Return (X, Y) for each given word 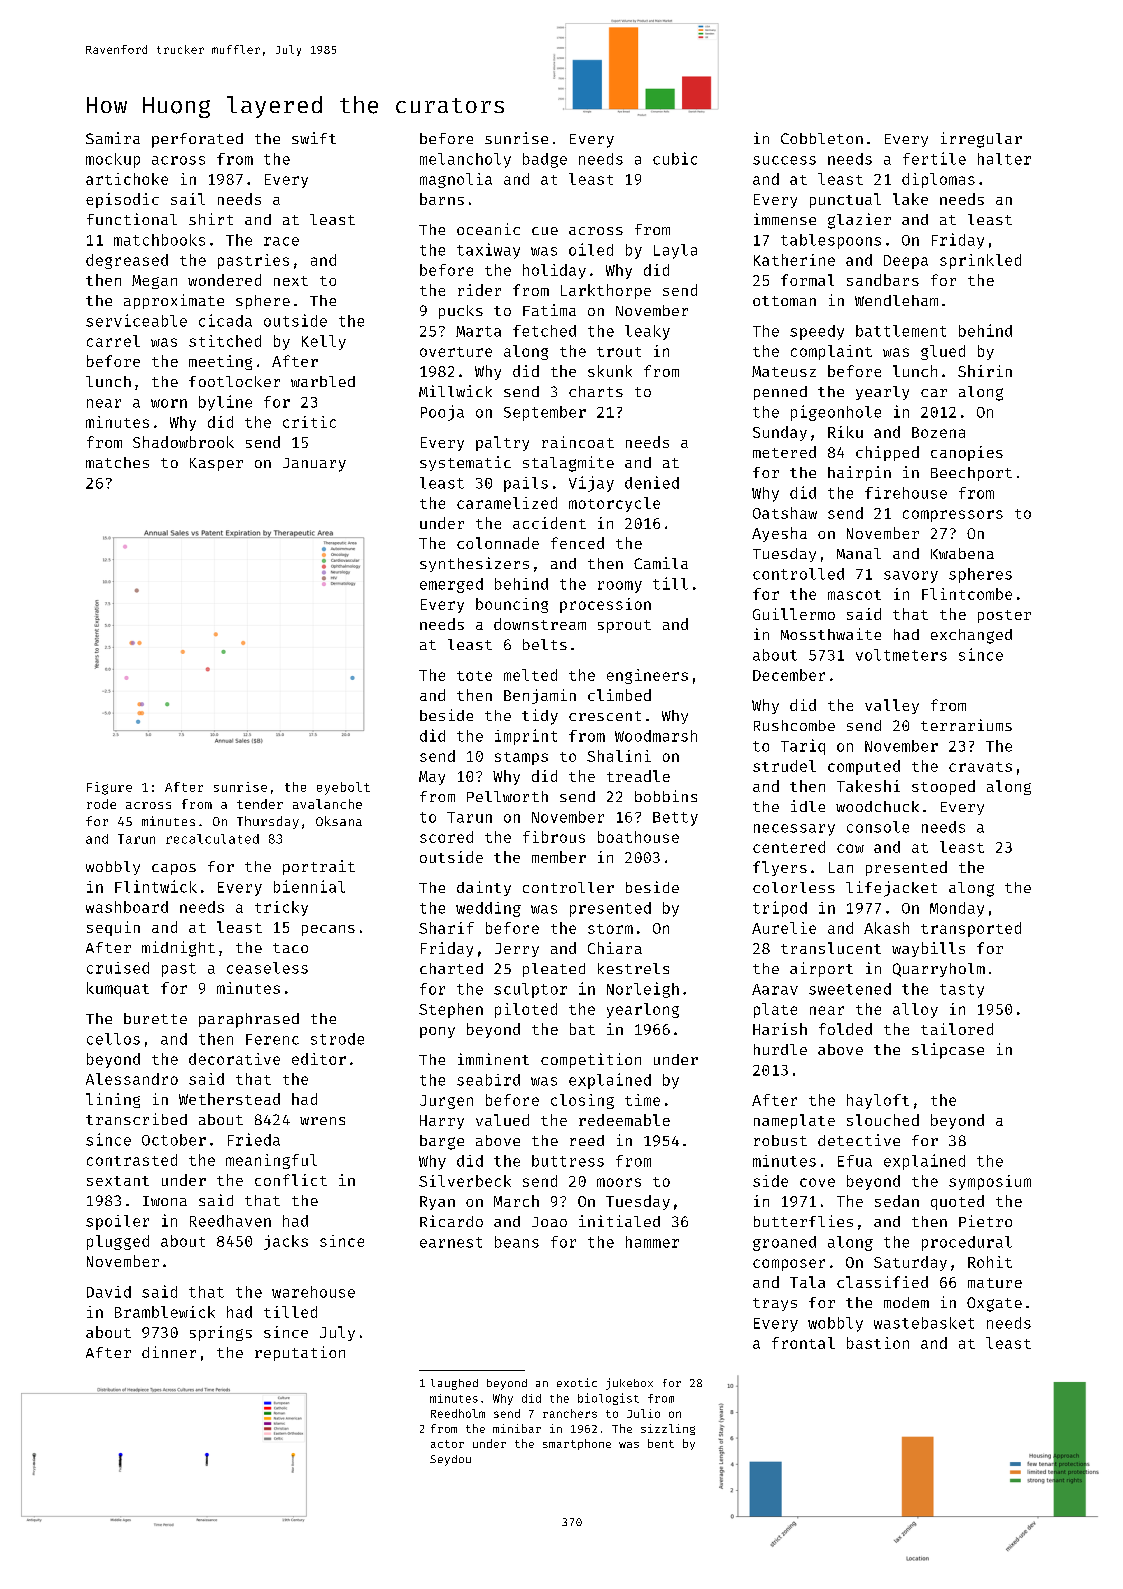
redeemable (624, 1120)
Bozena (938, 432)
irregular (981, 140)
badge (545, 160)
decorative (234, 1059)
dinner (169, 1352)
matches (117, 462)
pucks (461, 312)
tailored (957, 1029)
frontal (803, 1343)
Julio (643, 1413)
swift (314, 138)
